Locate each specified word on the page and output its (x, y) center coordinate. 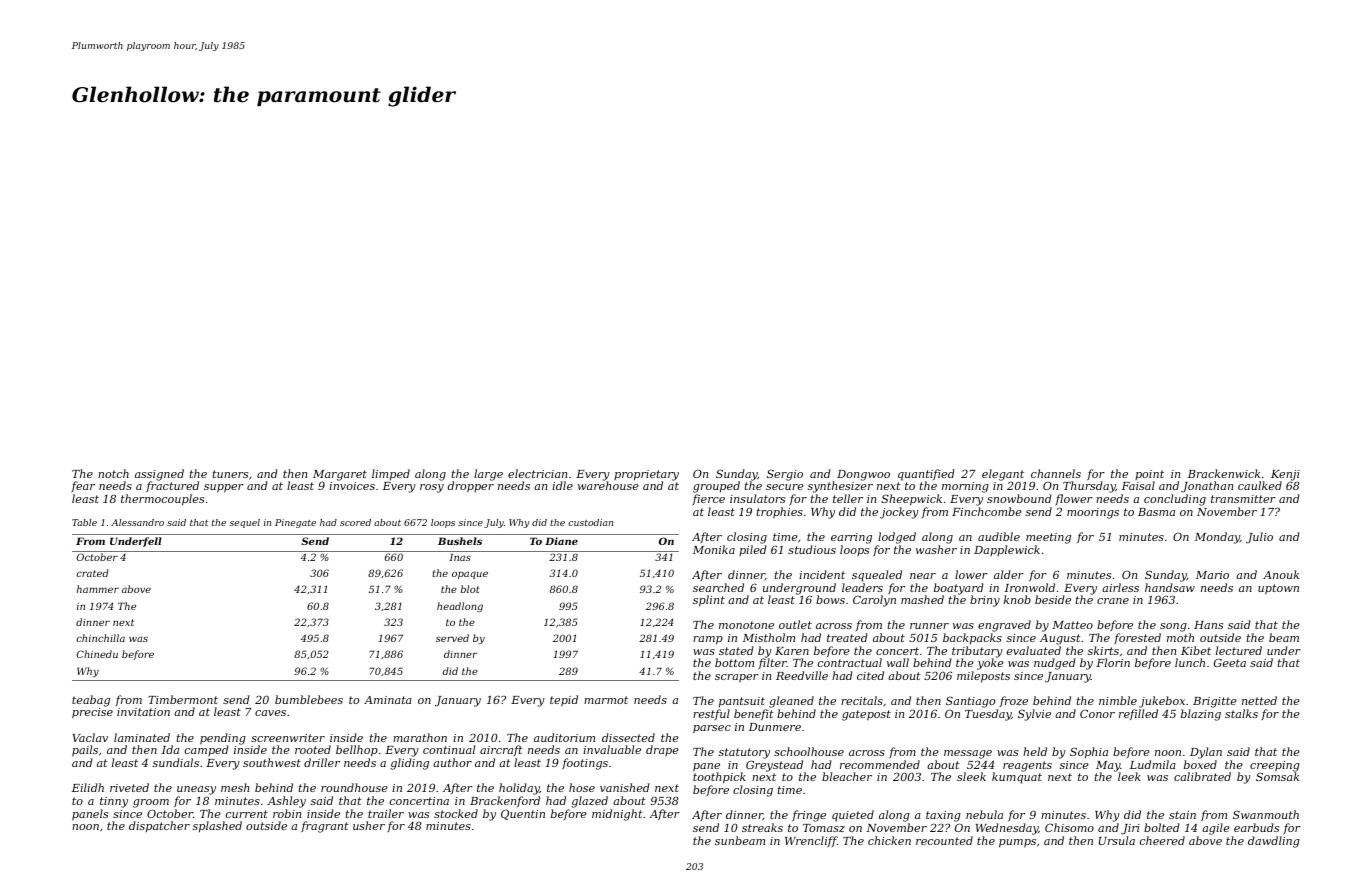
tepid (564, 700)
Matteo (1072, 625)
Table (84, 522)
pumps (1017, 843)
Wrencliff (811, 841)
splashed (217, 827)
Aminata (388, 700)
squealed (877, 576)
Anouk (1281, 574)
